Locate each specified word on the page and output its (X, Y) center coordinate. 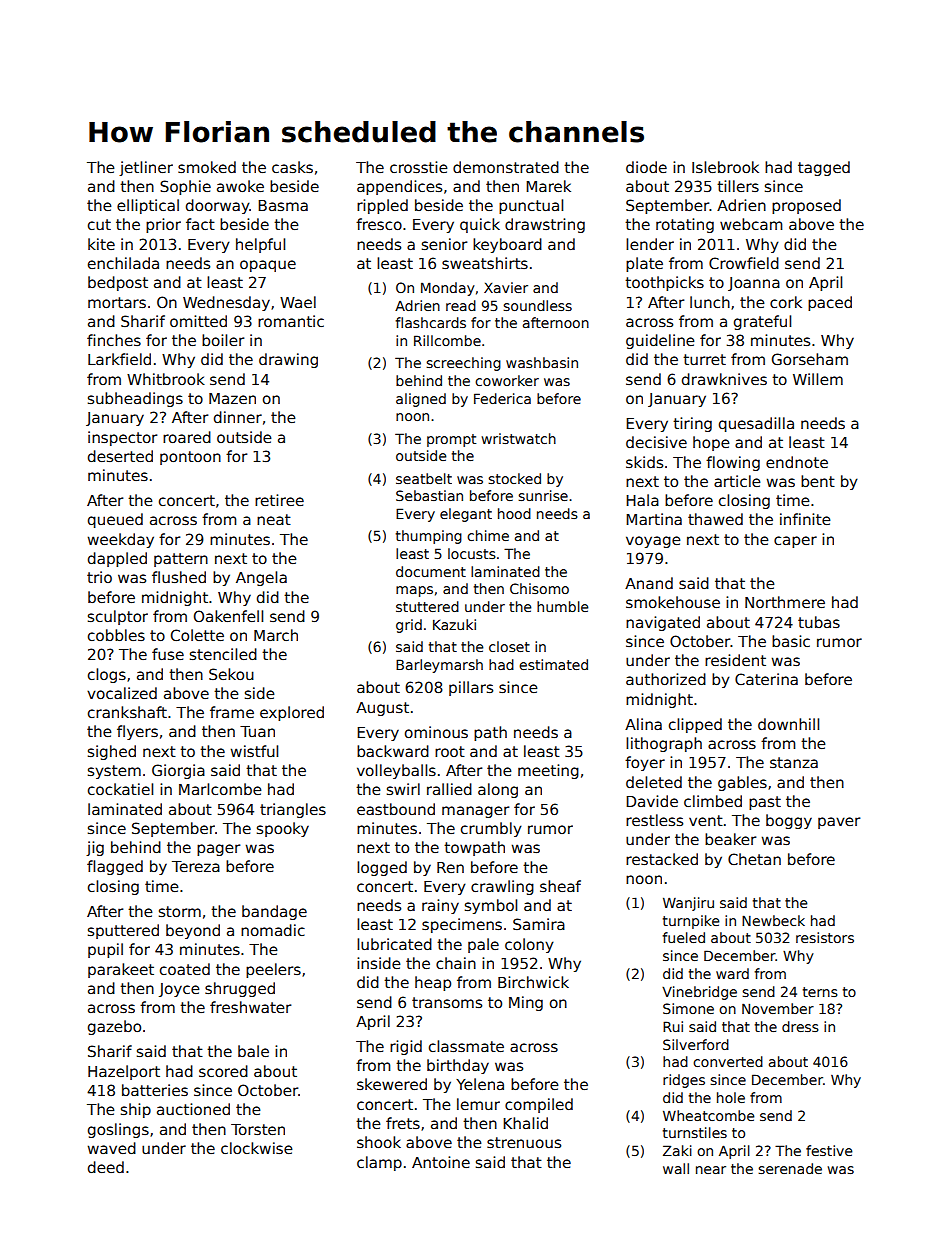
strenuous (524, 1142)
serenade (790, 1168)
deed (106, 1167)
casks (292, 167)
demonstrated (506, 167)
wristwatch (518, 438)
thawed (715, 519)
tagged (824, 168)
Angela (261, 578)
